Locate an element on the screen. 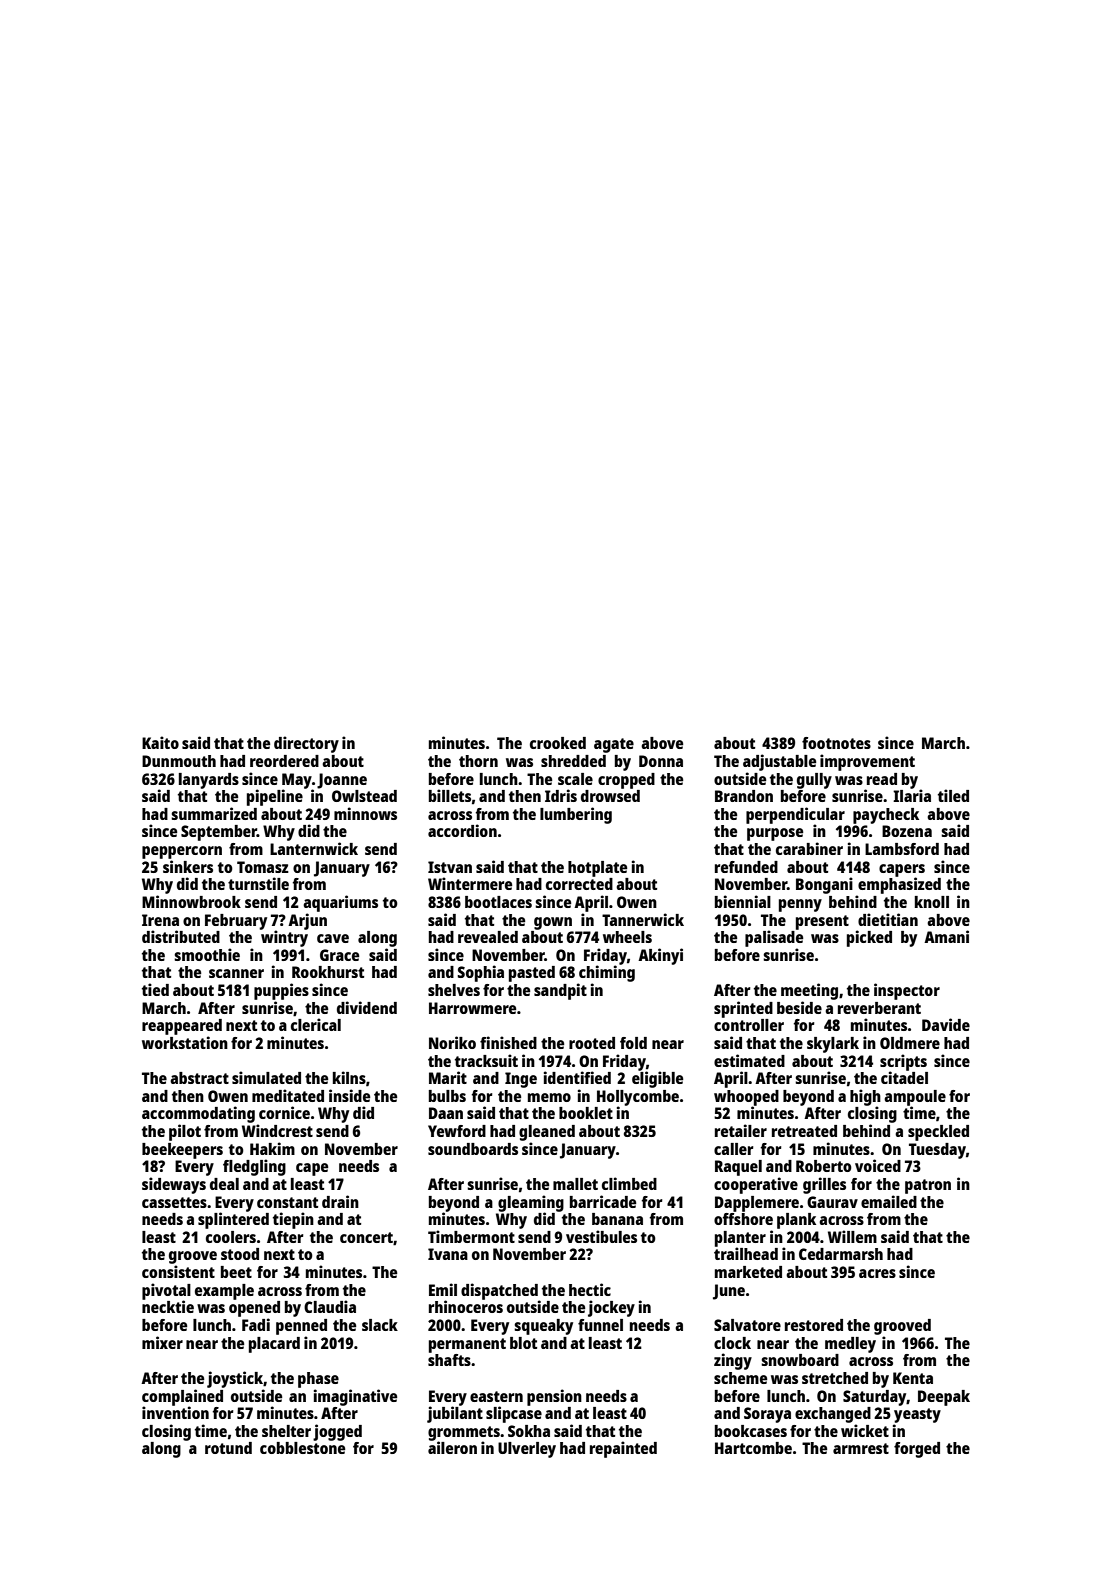 This screenshot has width=1112, height=1573. hectic is located at coordinates (590, 1289).
